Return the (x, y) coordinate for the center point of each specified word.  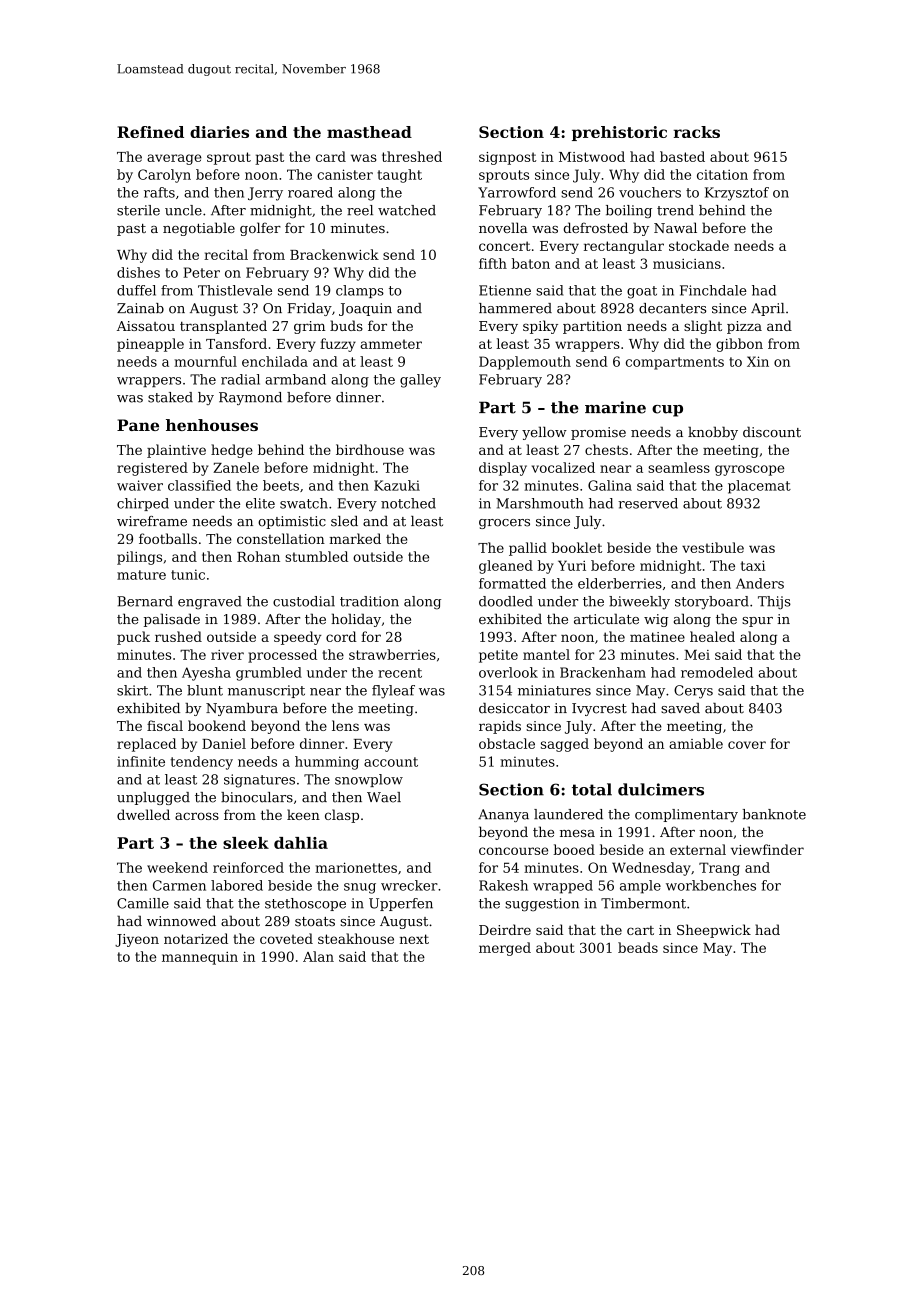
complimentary (686, 815)
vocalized (563, 467)
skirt (132, 690)
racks (697, 132)
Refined (150, 132)
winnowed (181, 921)
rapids (500, 727)
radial (240, 379)
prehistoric (619, 133)
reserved (648, 503)
